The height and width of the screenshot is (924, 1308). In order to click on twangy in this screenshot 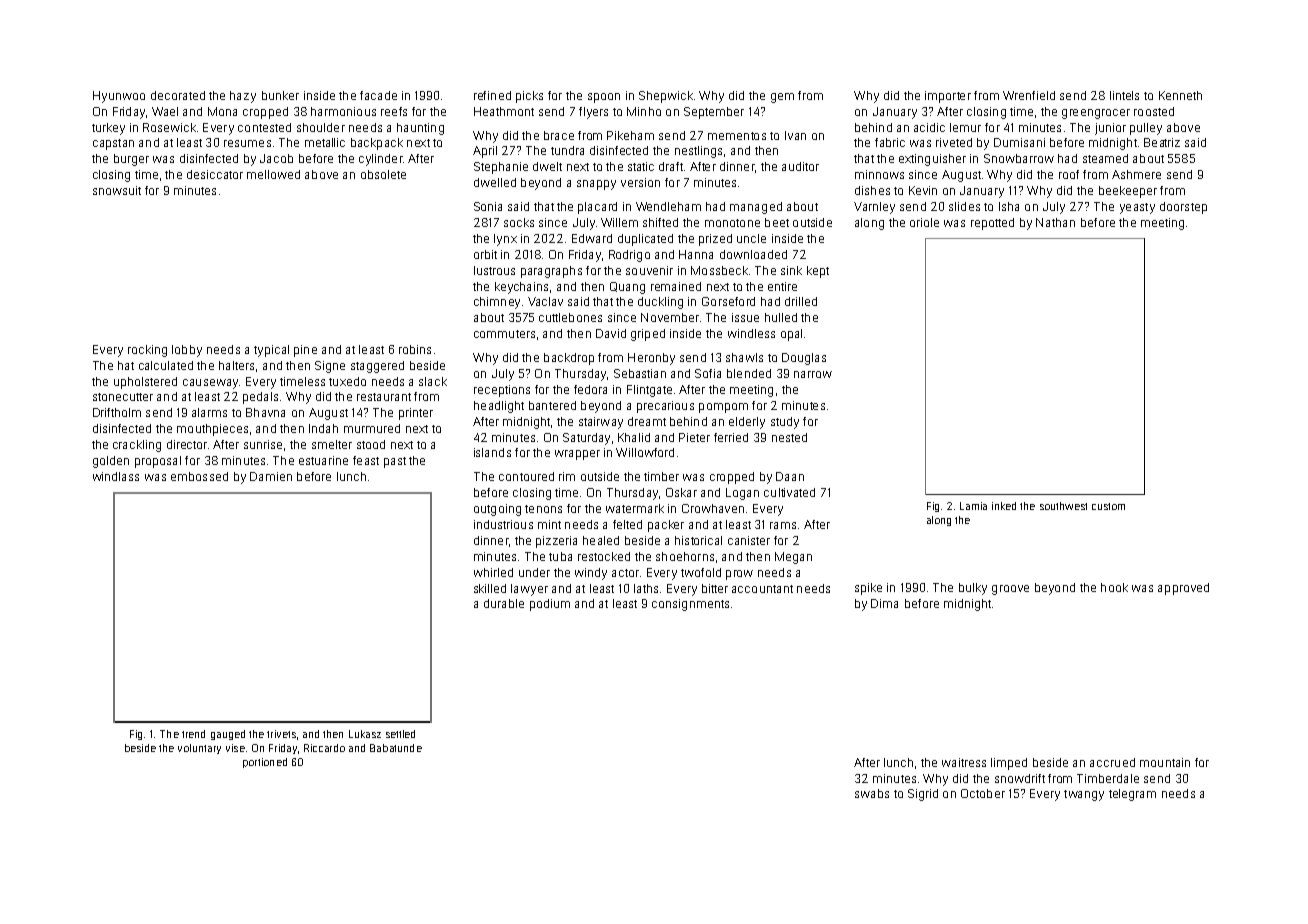, I will do `click(1084, 795)`.
